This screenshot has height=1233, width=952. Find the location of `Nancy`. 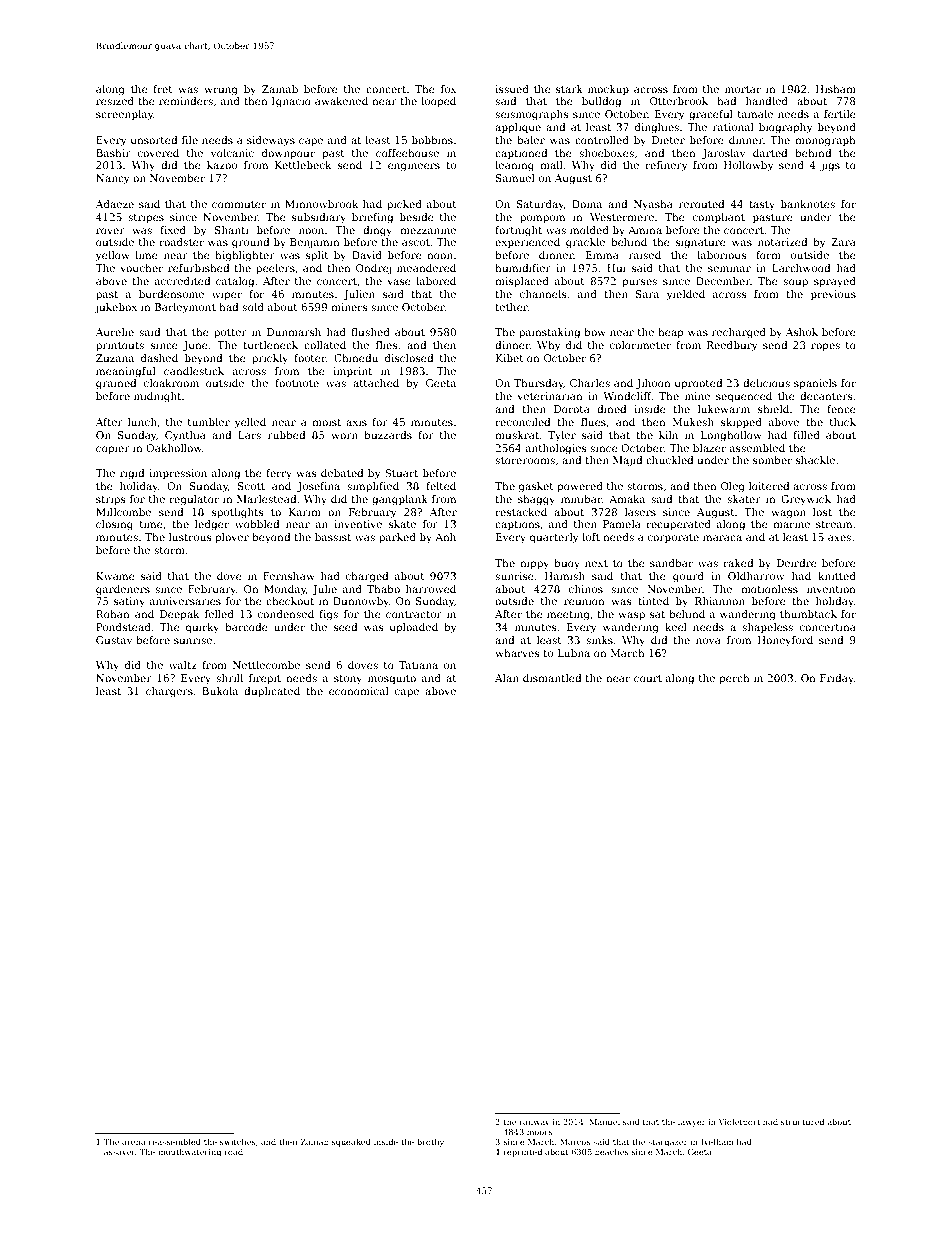

Nancy is located at coordinates (113, 179).
